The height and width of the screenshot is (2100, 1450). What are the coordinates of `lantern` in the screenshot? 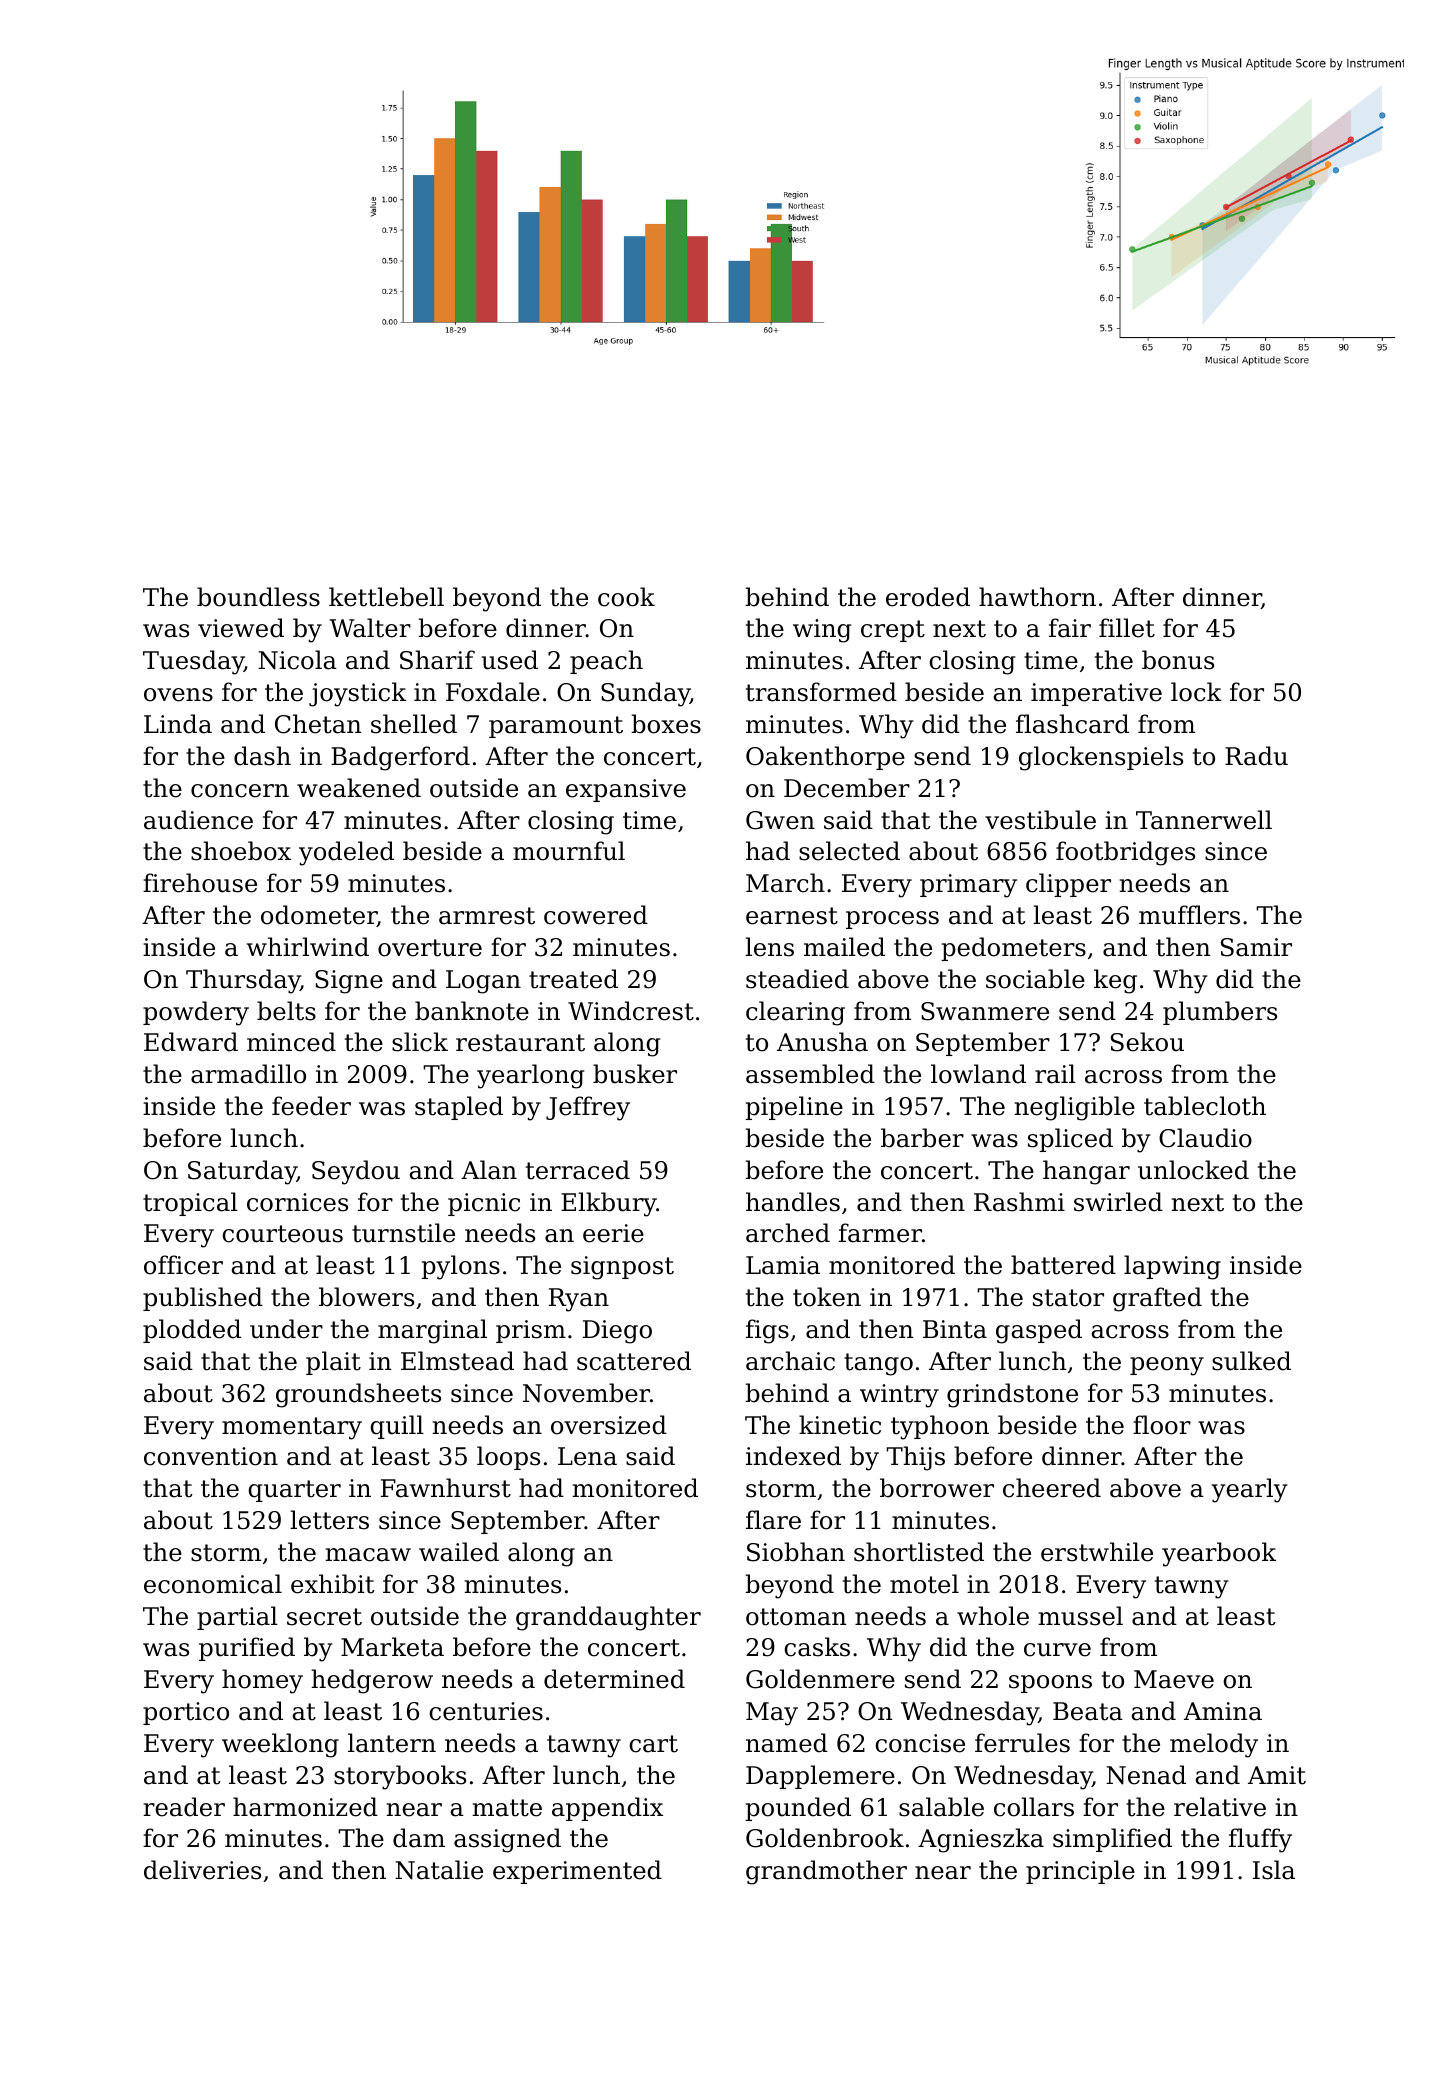 It's located at (392, 1743).
